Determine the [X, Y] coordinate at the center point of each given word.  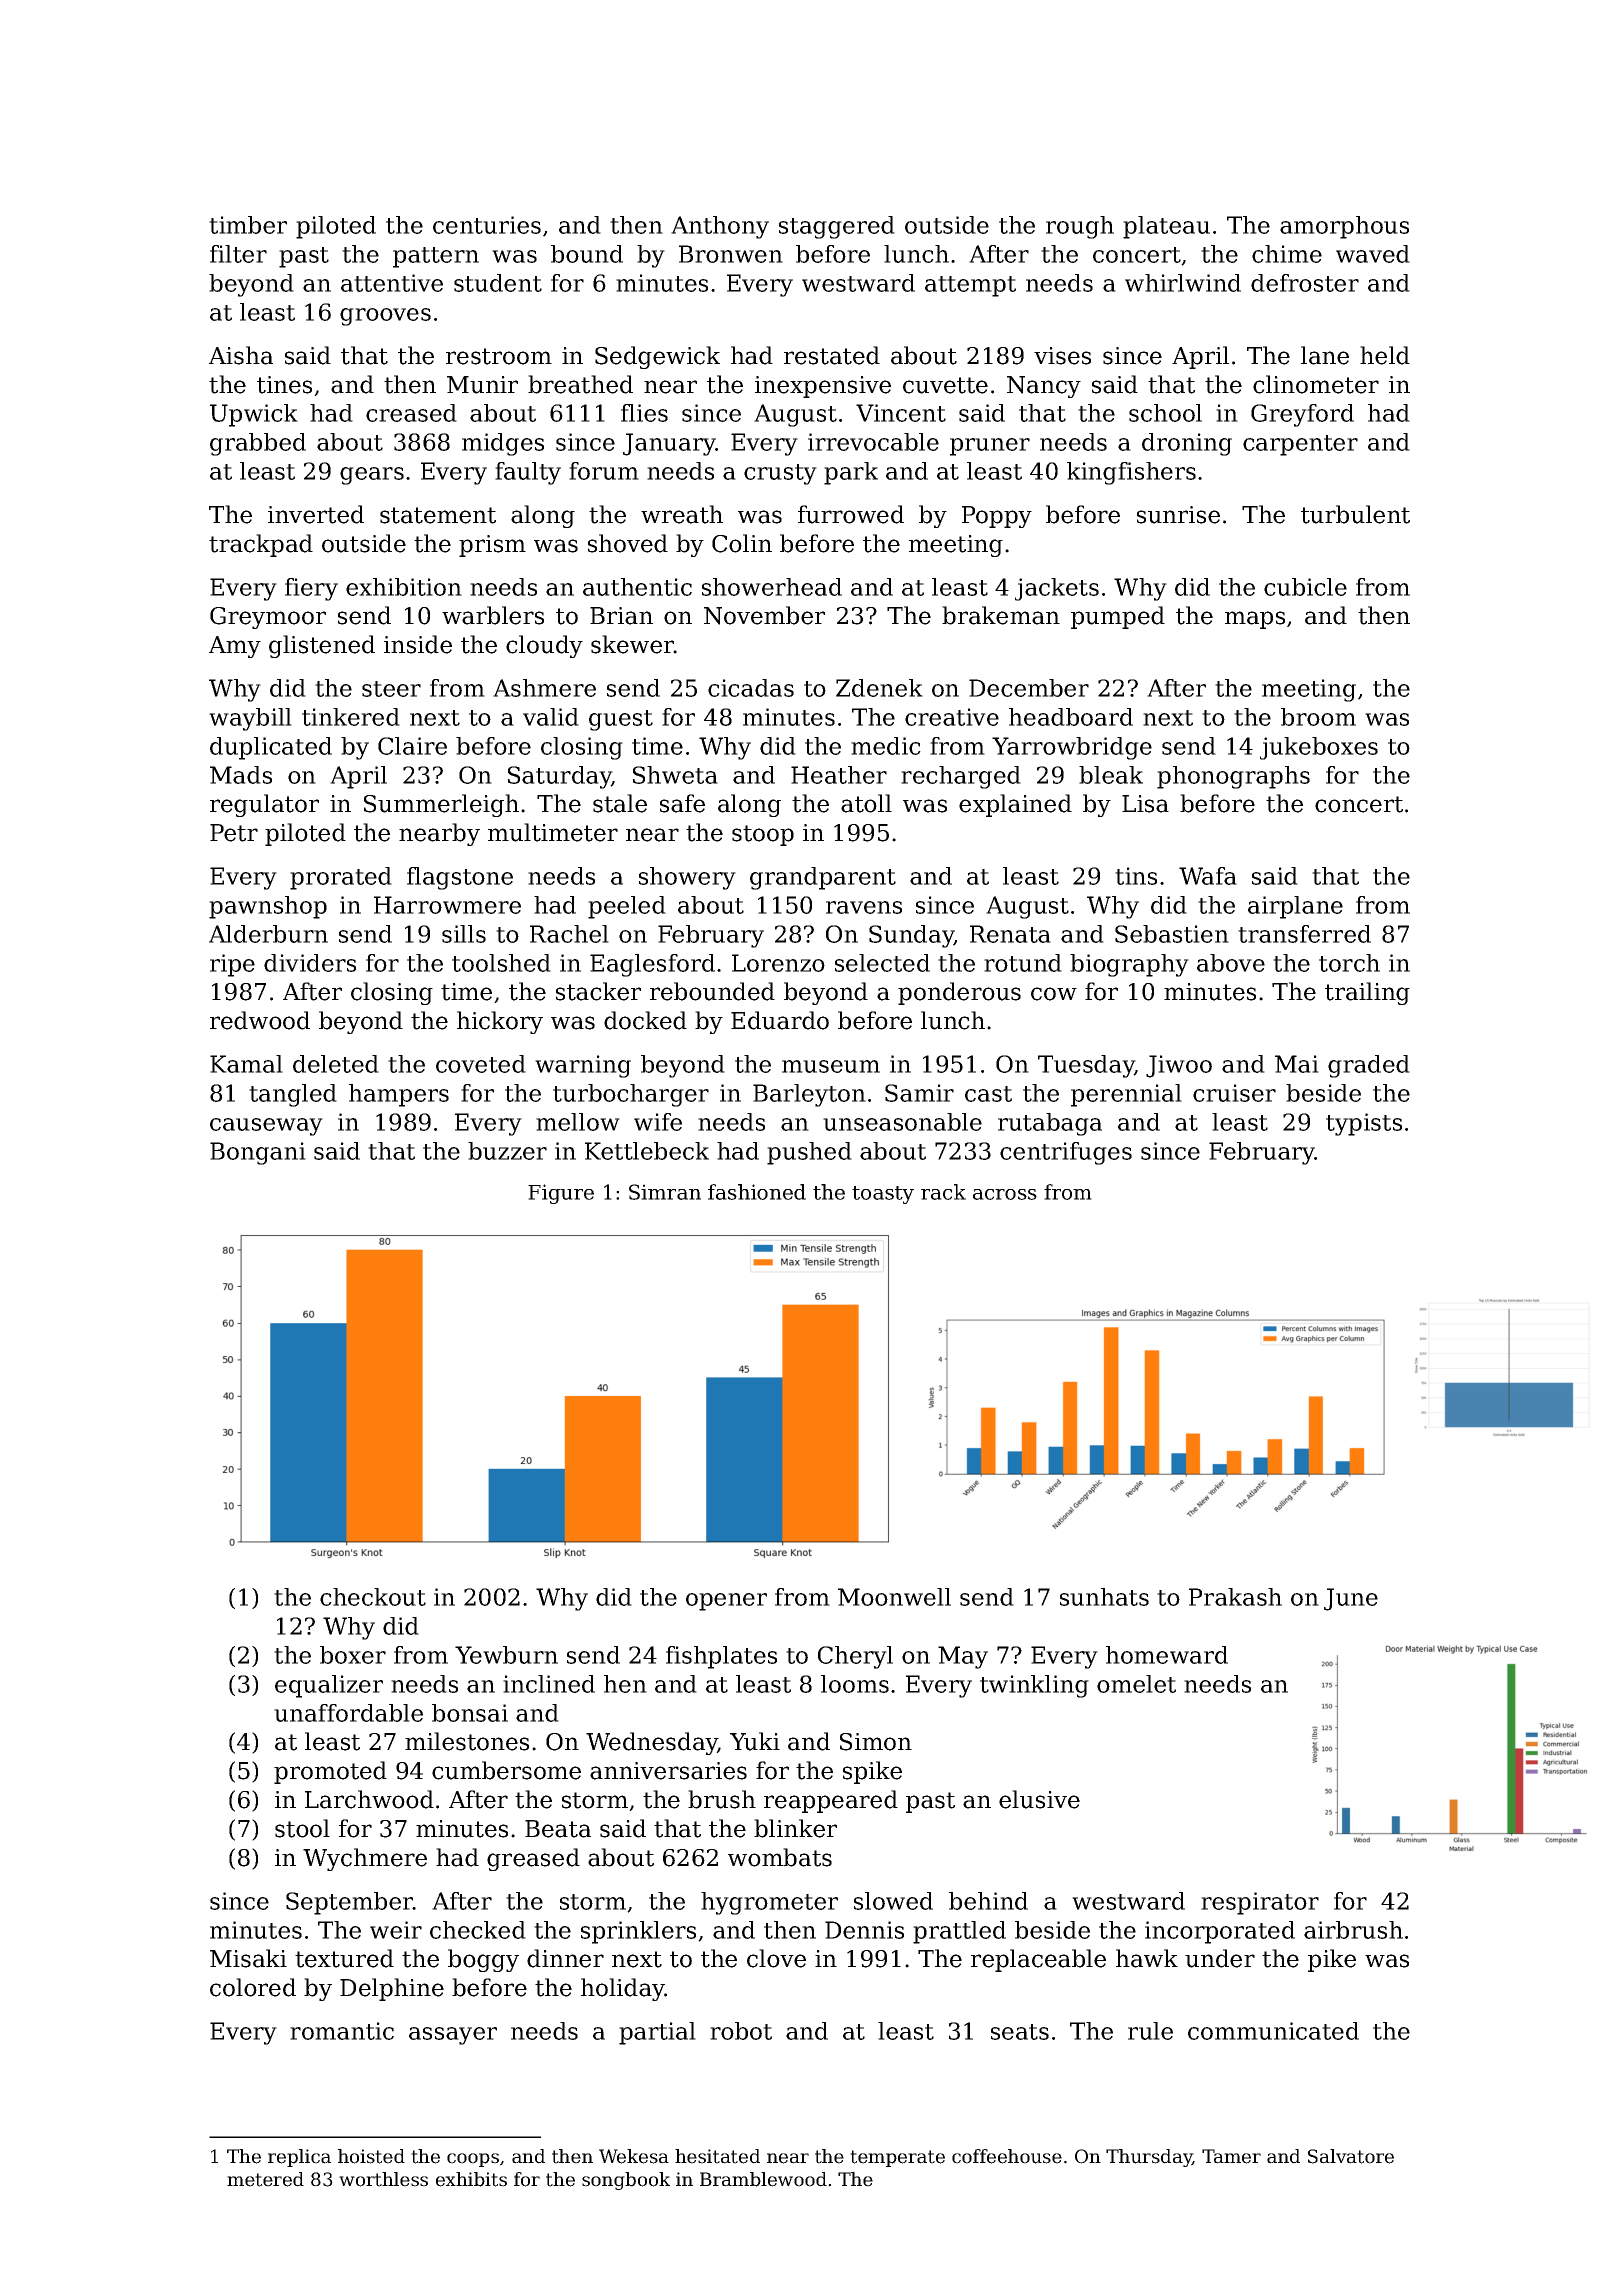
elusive [1039, 1799]
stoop [763, 835]
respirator [1260, 1903]
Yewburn [506, 1655]
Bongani [258, 1153]
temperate [897, 2158]
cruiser [1234, 1093]
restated [832, 355]
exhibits [471, 2179]
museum [831, 1066]
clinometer [1316, 384]
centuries [487, 225]
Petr [234, 833]
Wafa [1208, 876]
